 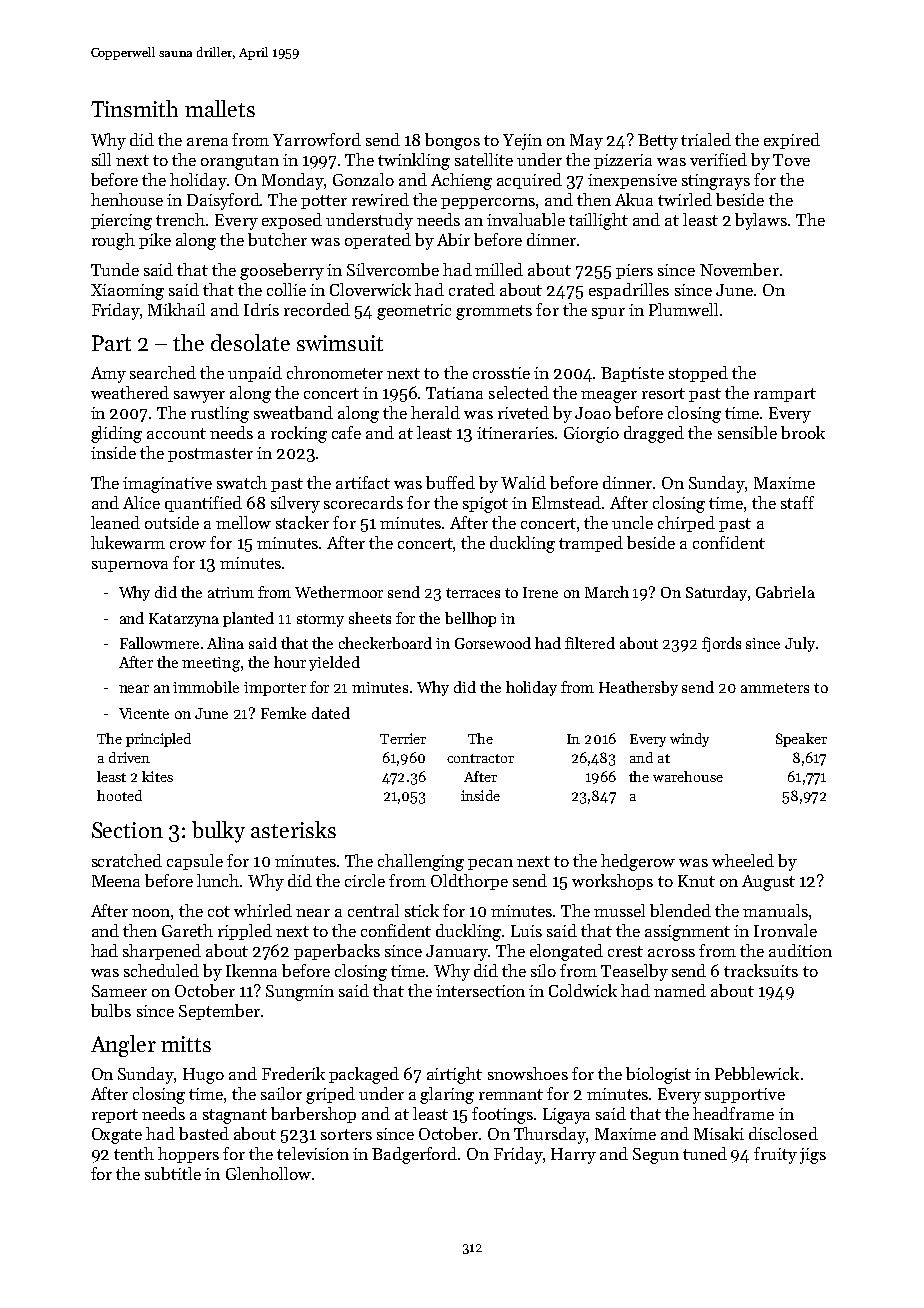 What do you see at coordinates (800, 950) in the image?
I see `audition` at bounding box center [800, 950].
